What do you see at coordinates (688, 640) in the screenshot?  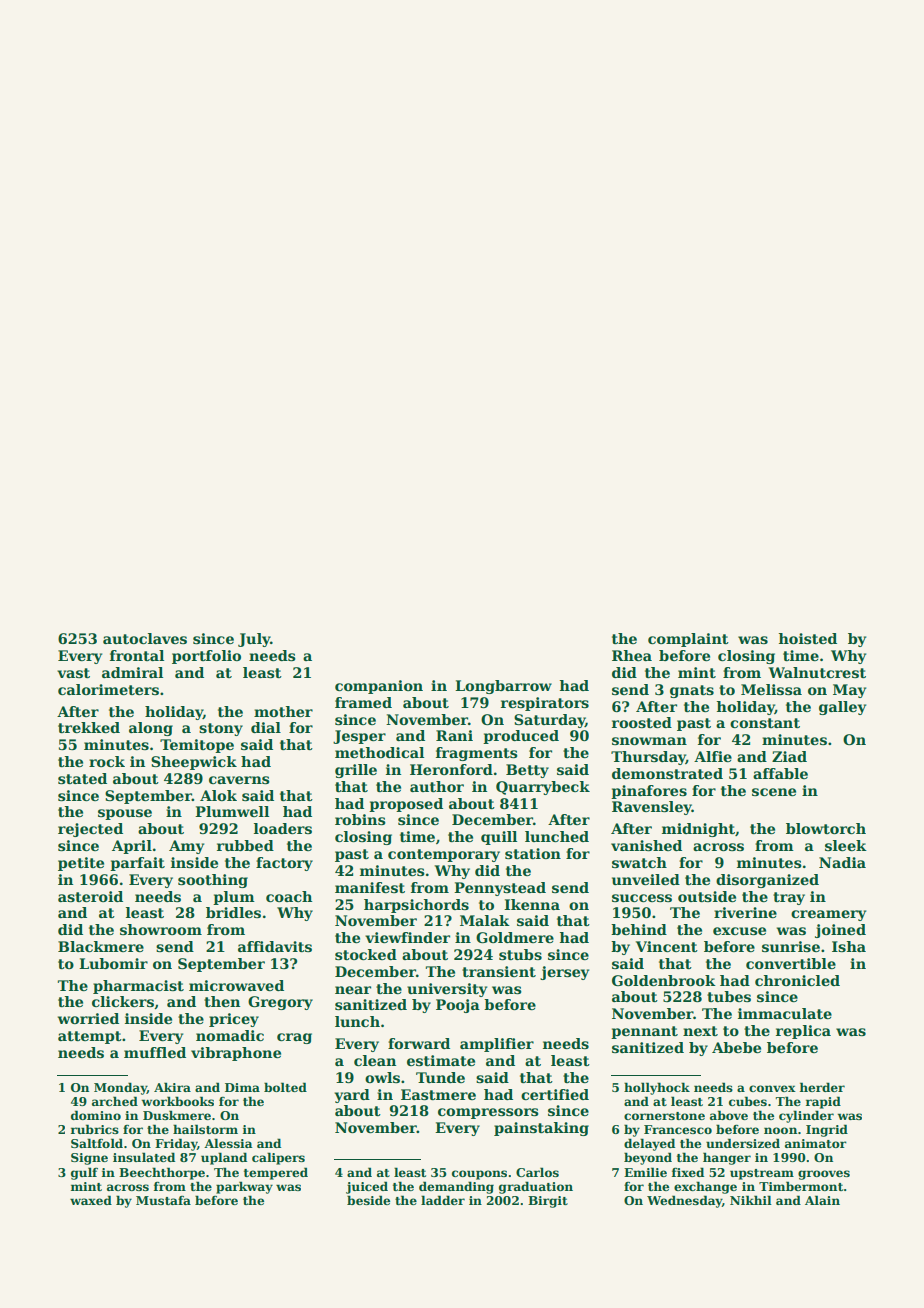 I see `complaint` at bounding box center [688, 640].
